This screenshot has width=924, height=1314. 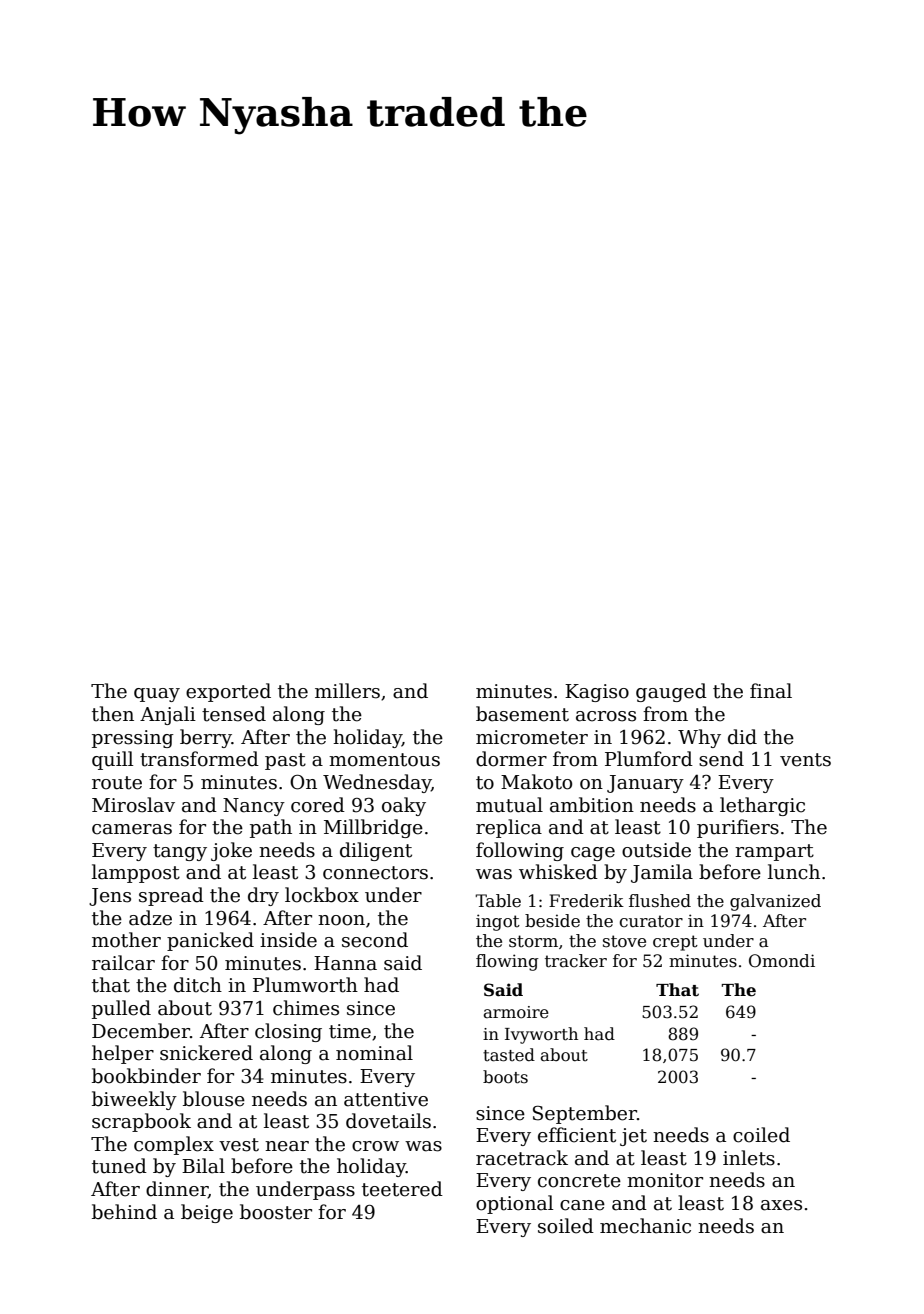 I want to click on exported, so click(x=228, y=692).
